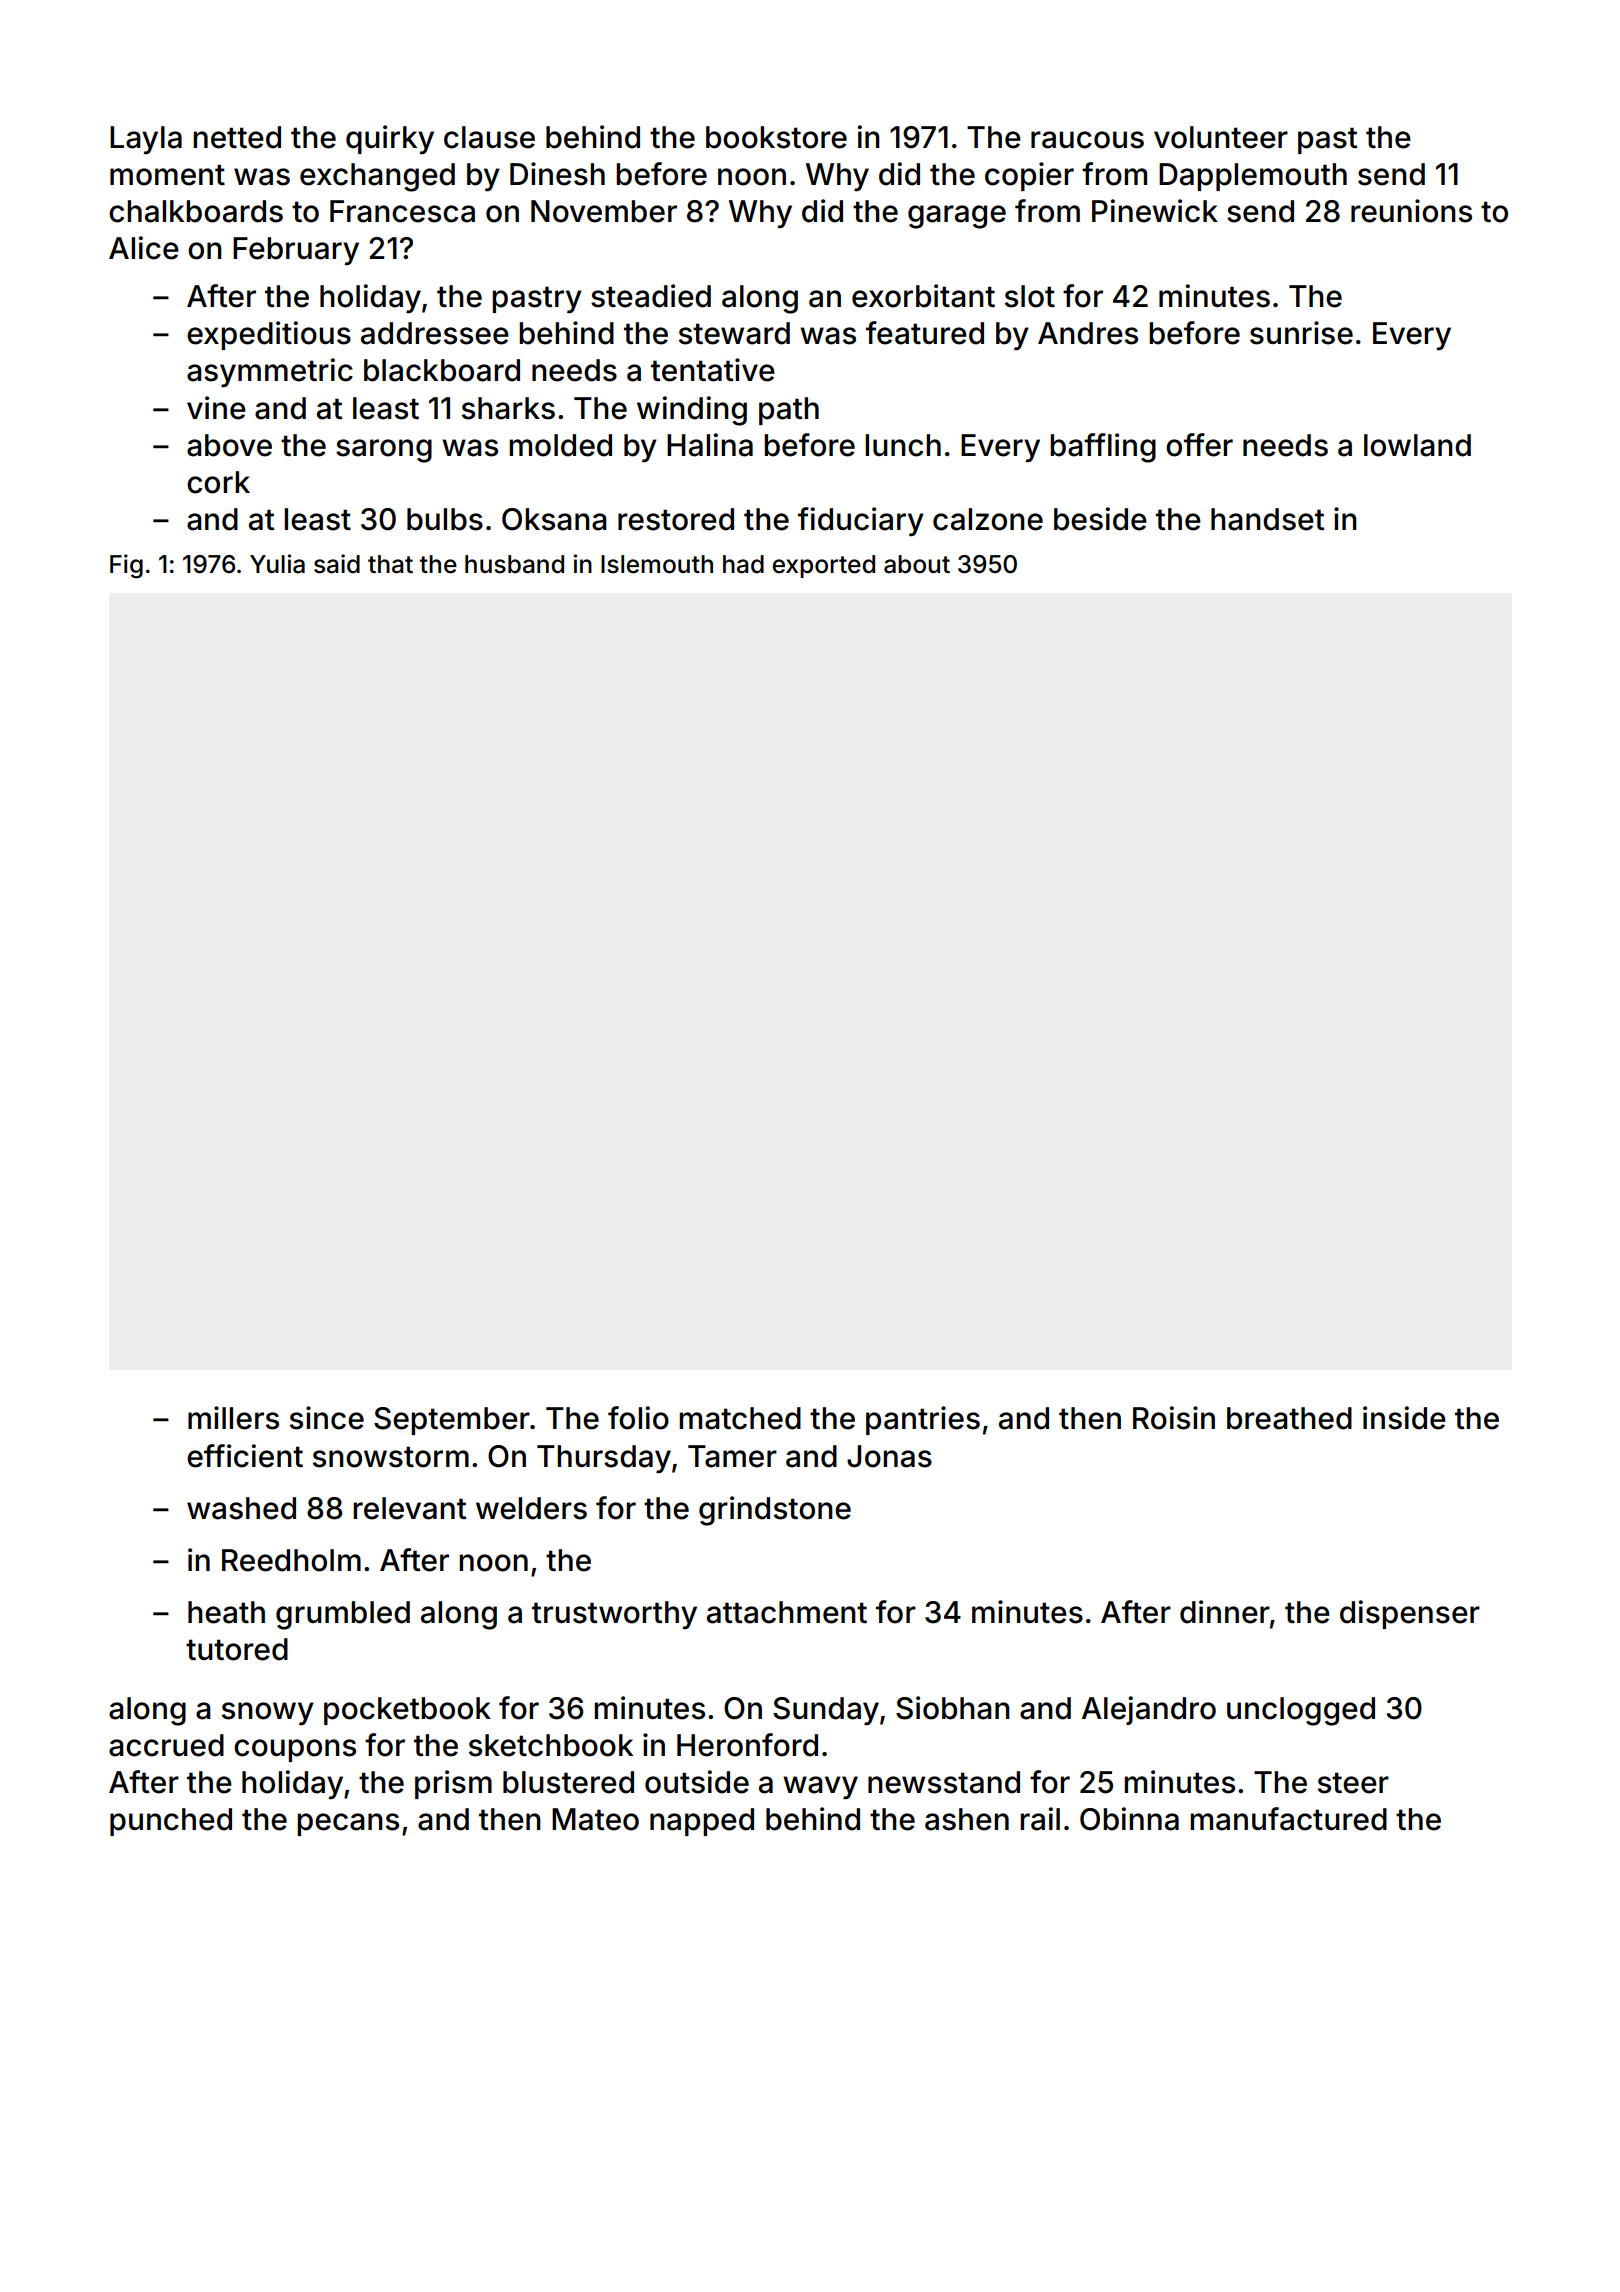  Describe the element at coordinates (144, 248) in the screenshot. I see `Alice` at that location.
